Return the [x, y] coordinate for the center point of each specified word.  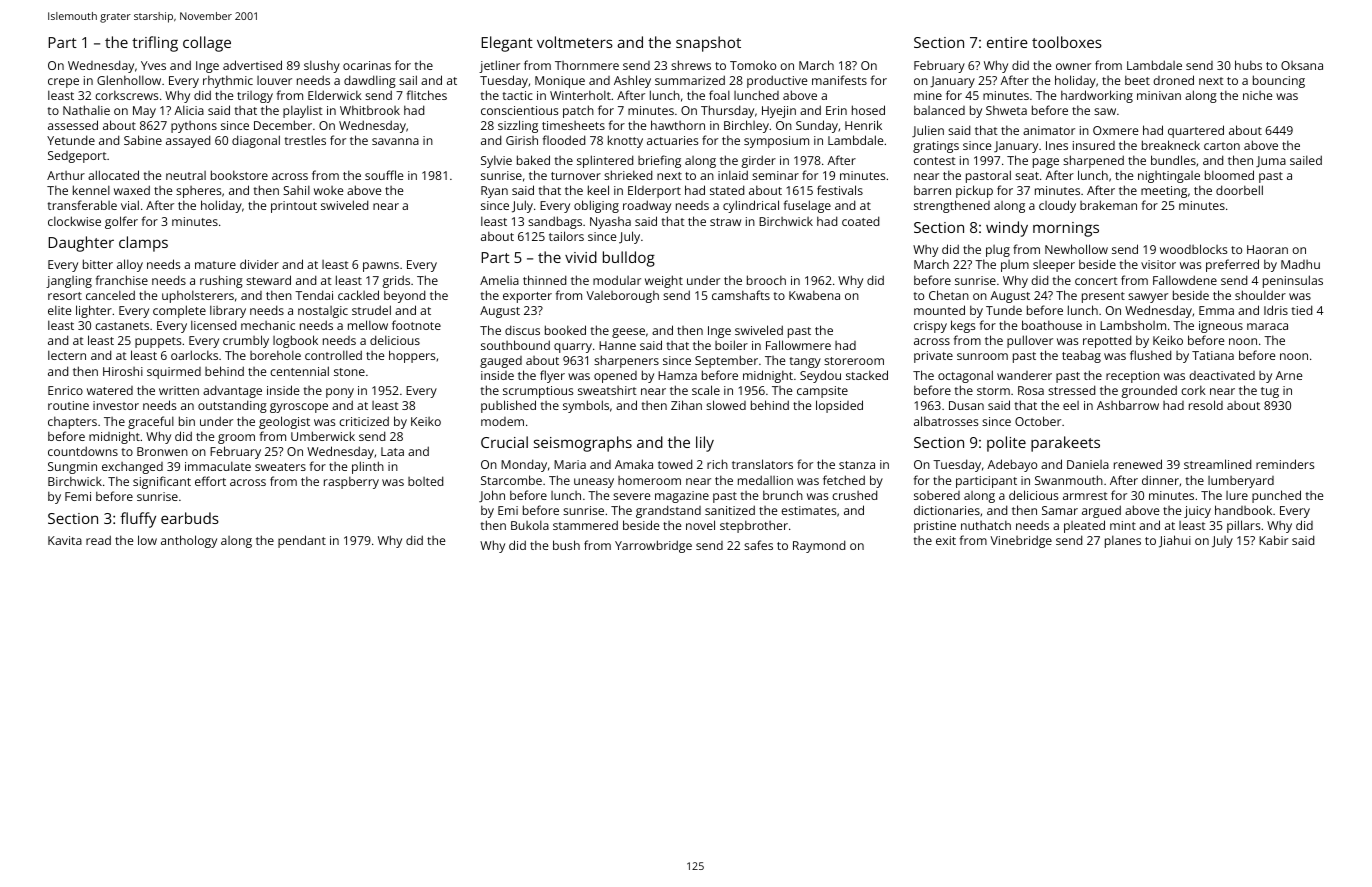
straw [725, 222]
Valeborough [622, 296]
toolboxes [1067, 42]
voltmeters [575, 42]
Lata [392, 451]
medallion [765, 480]
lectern [67, 355]
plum [1015, 266]
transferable [82, 205]
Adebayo [1012, 465]
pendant [302, 541]
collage [207, 44]
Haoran [1267, 249]
